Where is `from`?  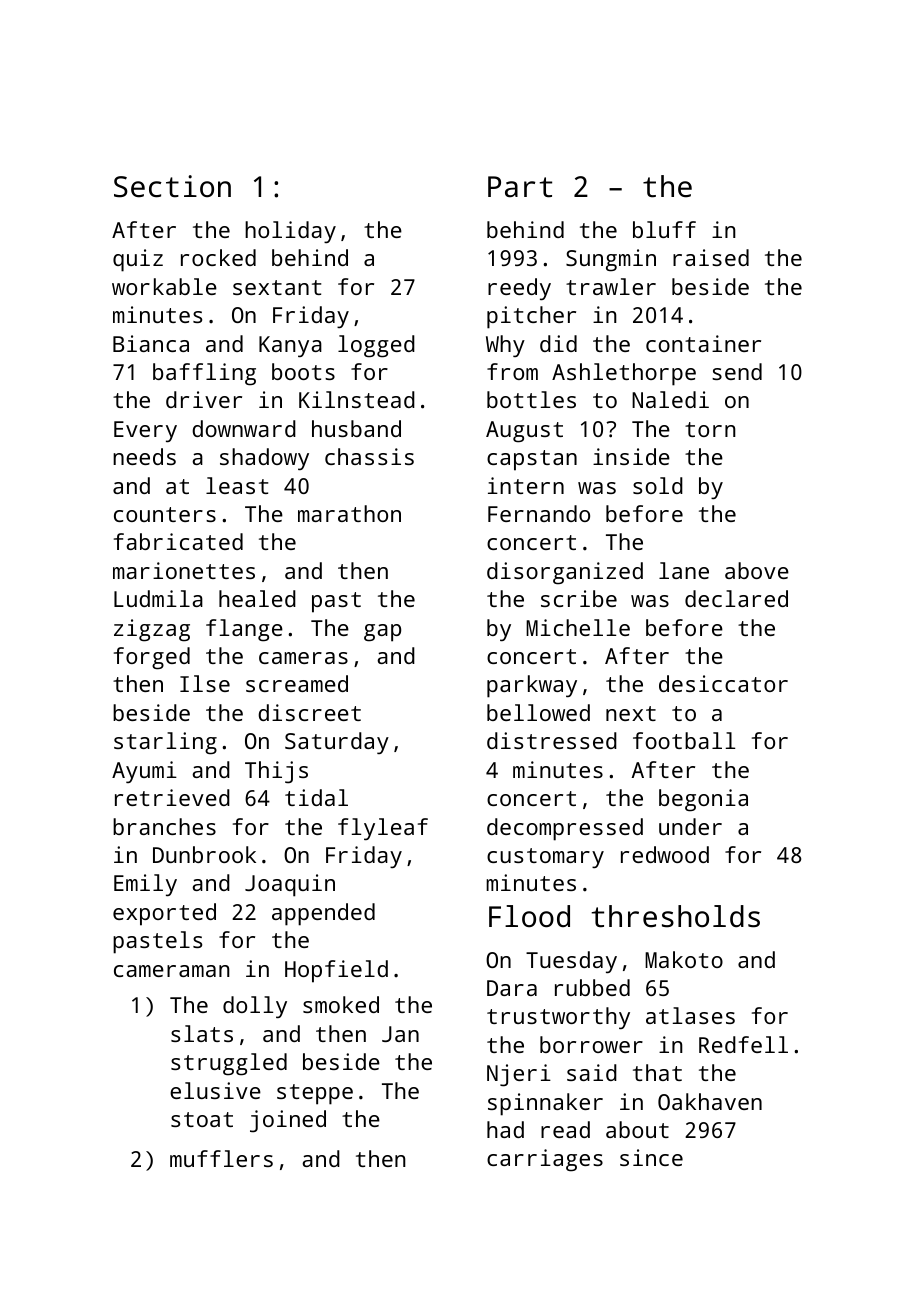 from is located at coordinates (512, 371).
